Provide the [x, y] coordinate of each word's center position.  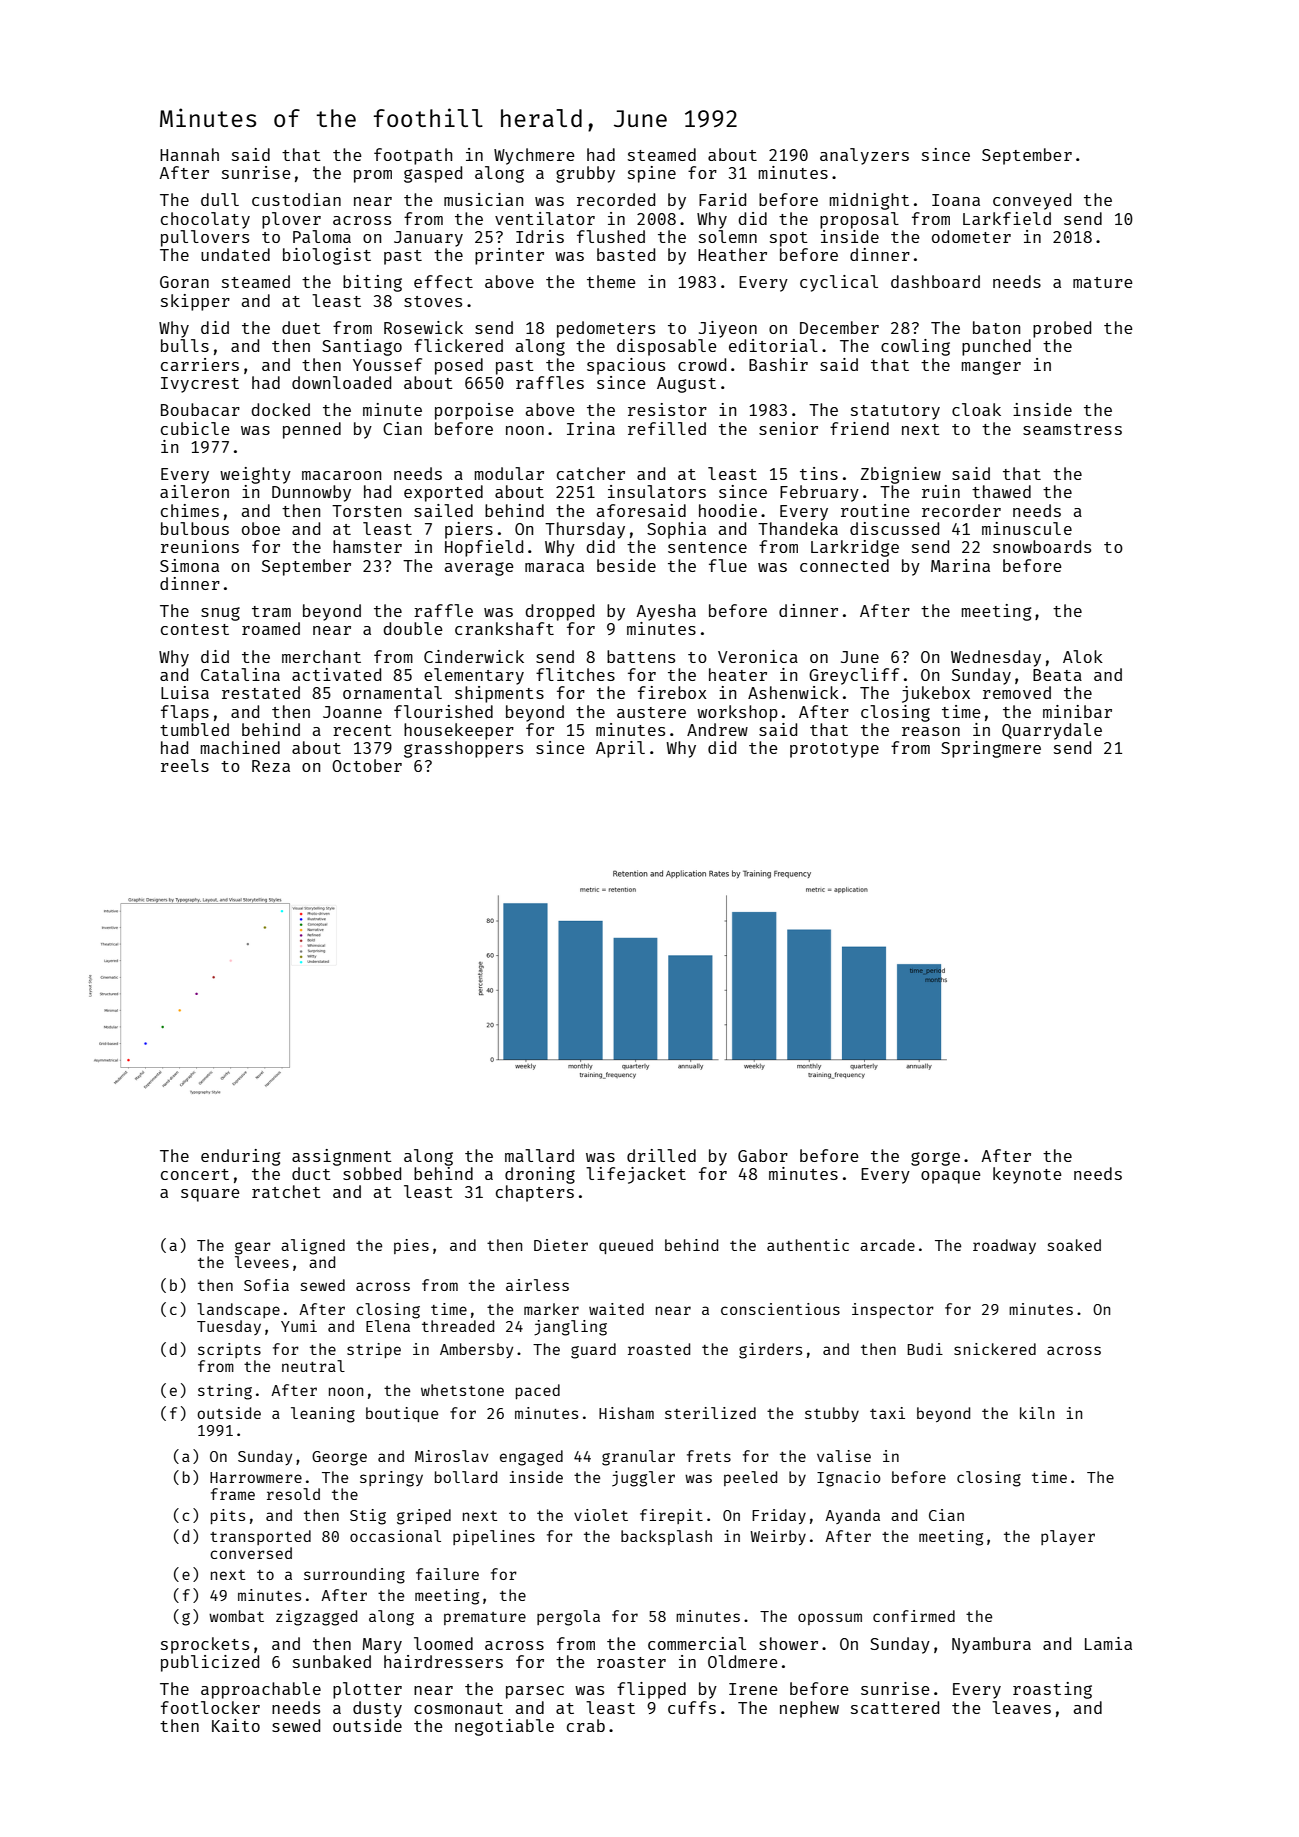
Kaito [236, 1725]
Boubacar [200, 409]
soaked [1074, 1245]
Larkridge [855, 548]
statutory [895, 412]
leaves [1021, 1707]
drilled [661, 1155]
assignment [342, 1157]
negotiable [504, 1727]
